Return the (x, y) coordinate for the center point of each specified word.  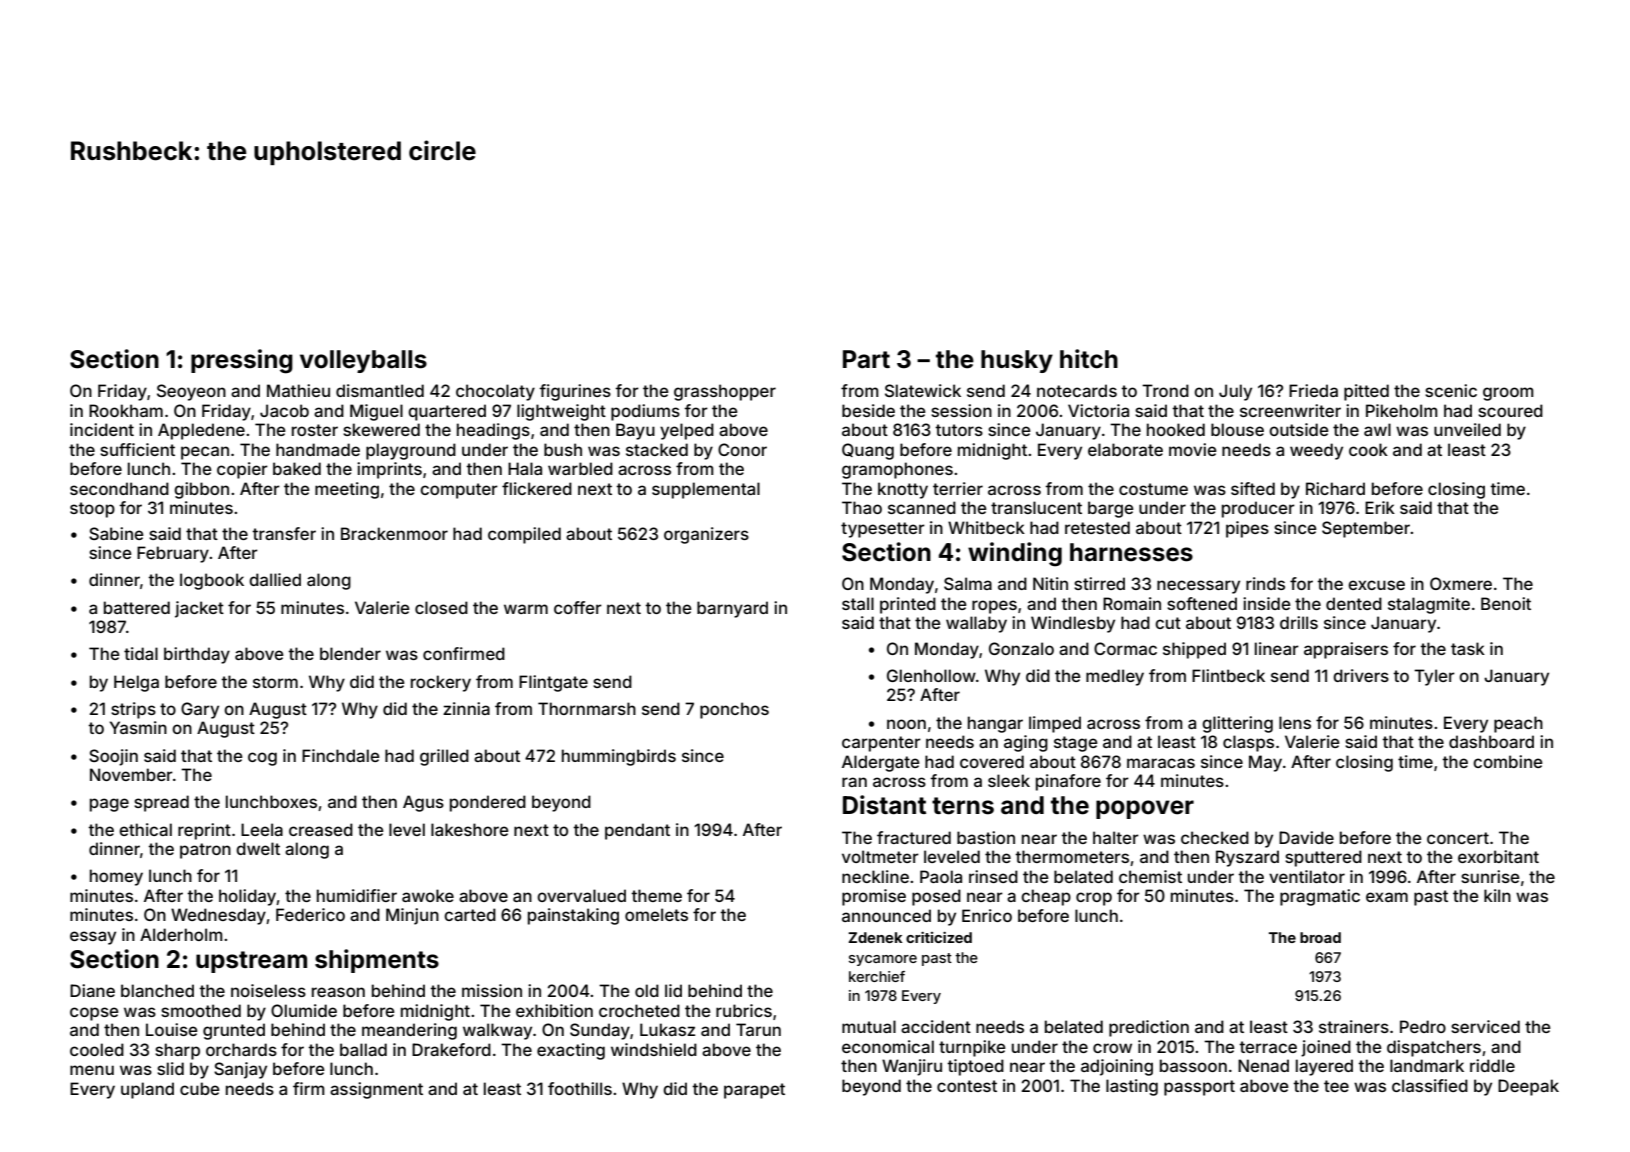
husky (1017, 361)
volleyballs (363, 361)
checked (1215, 837)
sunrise (1490, 876)
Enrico (987, 915)
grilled (444, 757)
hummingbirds (619, 757)
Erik (1380, 507)
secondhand (119, 488)
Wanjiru (912, 1067)
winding (1015, 554)
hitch (1089, 359)
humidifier (357, 895)
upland (147, 1090)
